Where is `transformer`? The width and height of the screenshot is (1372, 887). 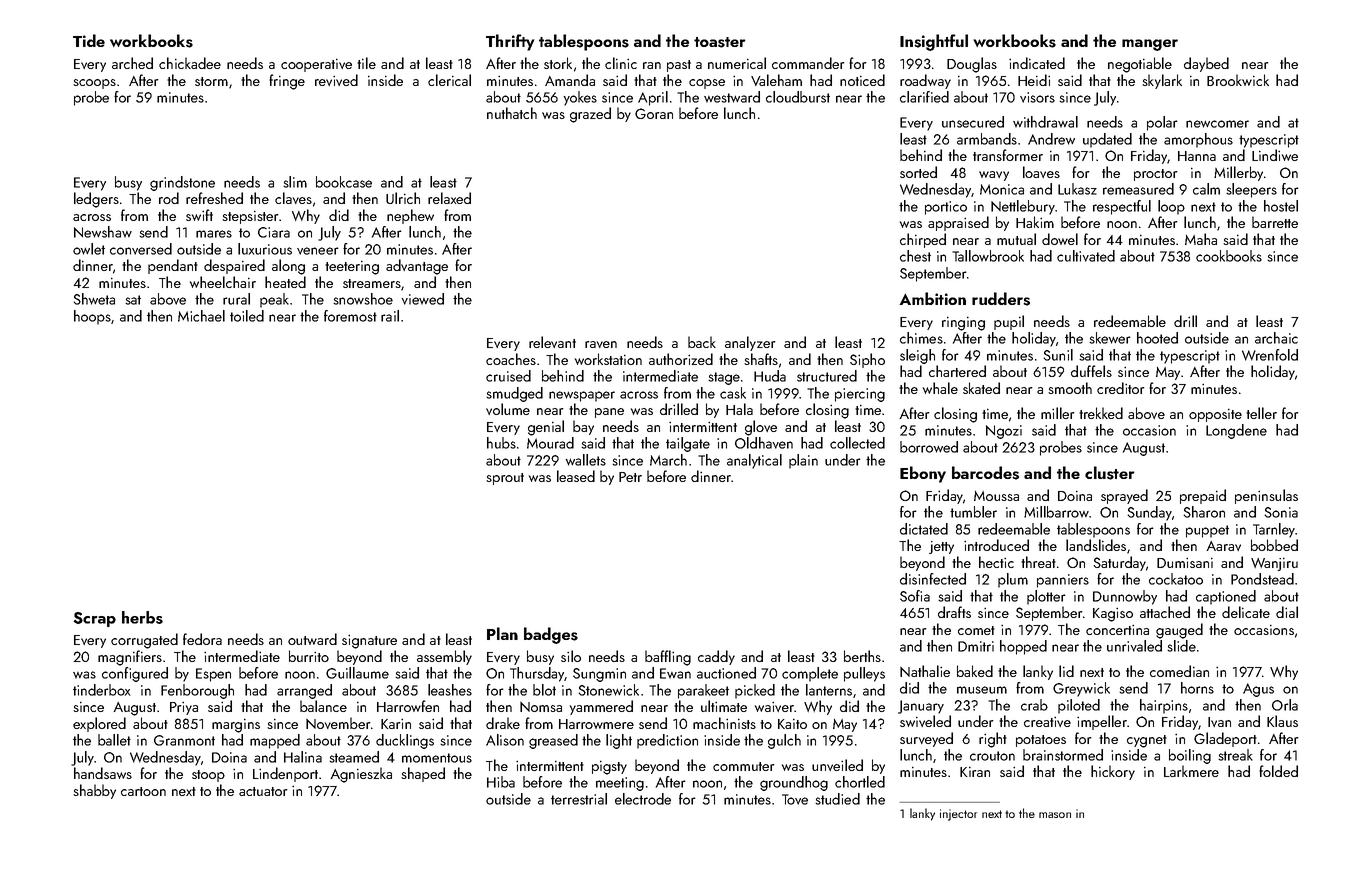
transformer is located at coordinates (1008, 155).
